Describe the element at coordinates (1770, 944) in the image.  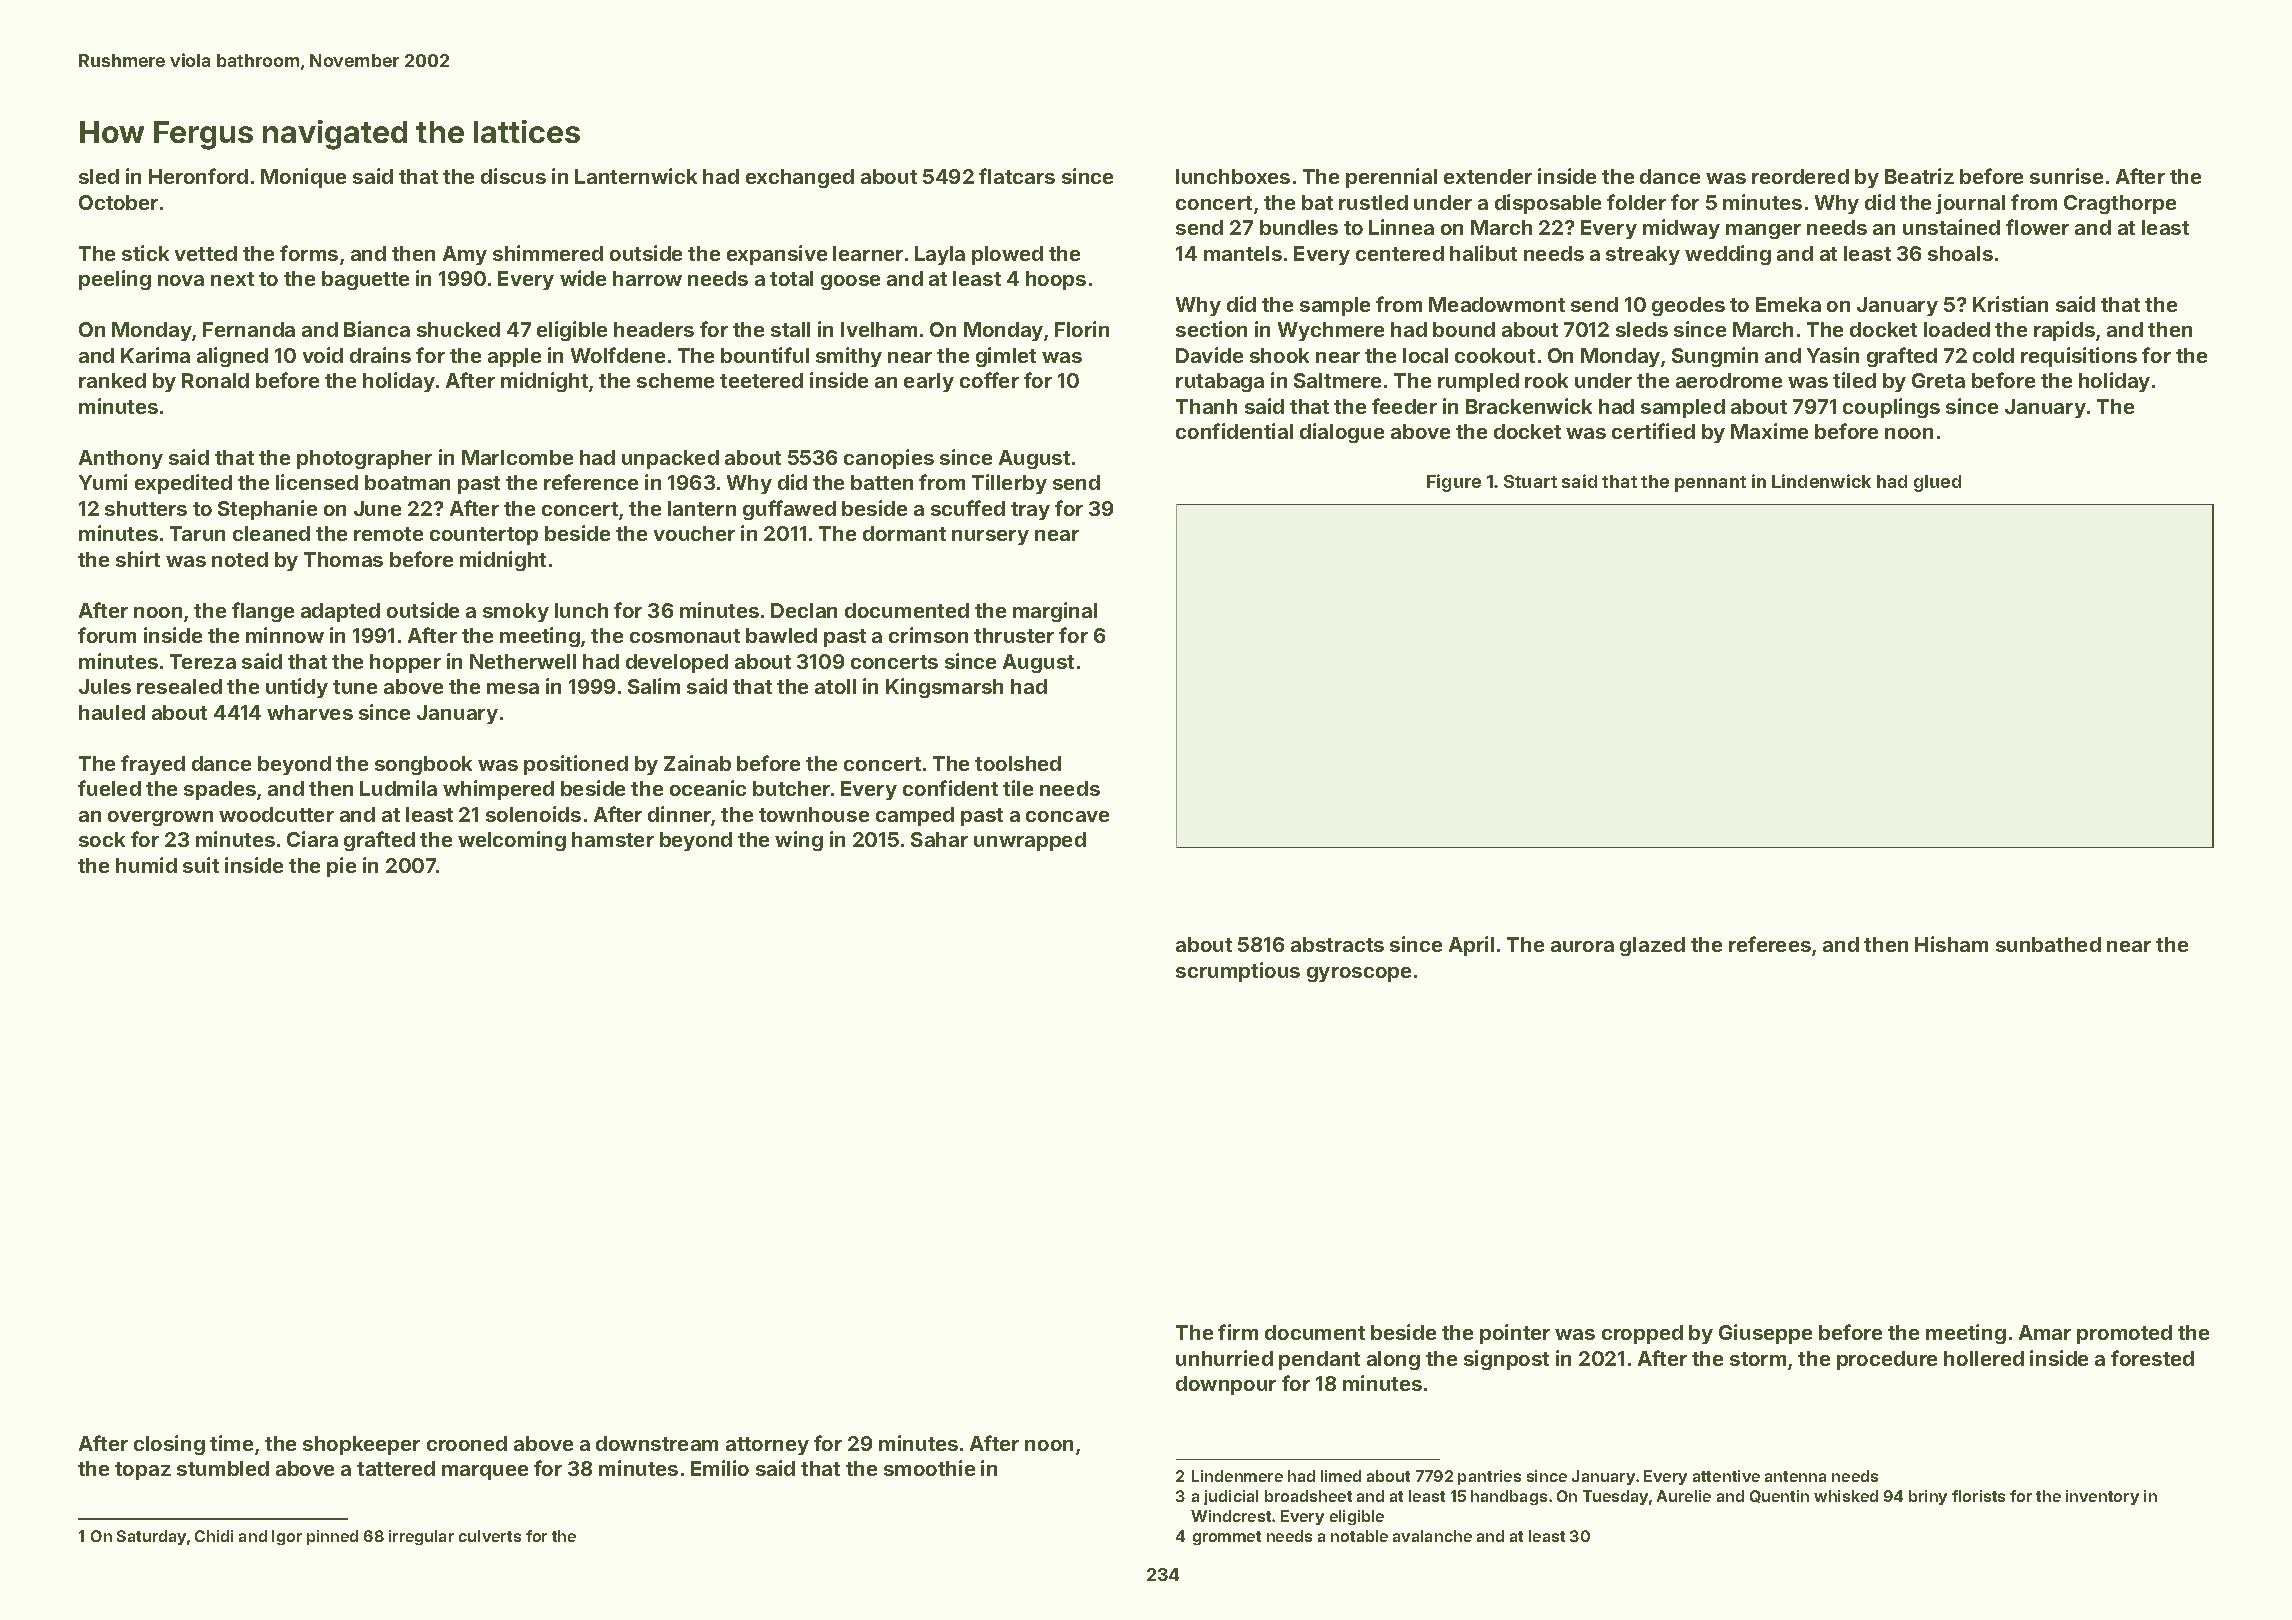
I see `referees` at that location.
